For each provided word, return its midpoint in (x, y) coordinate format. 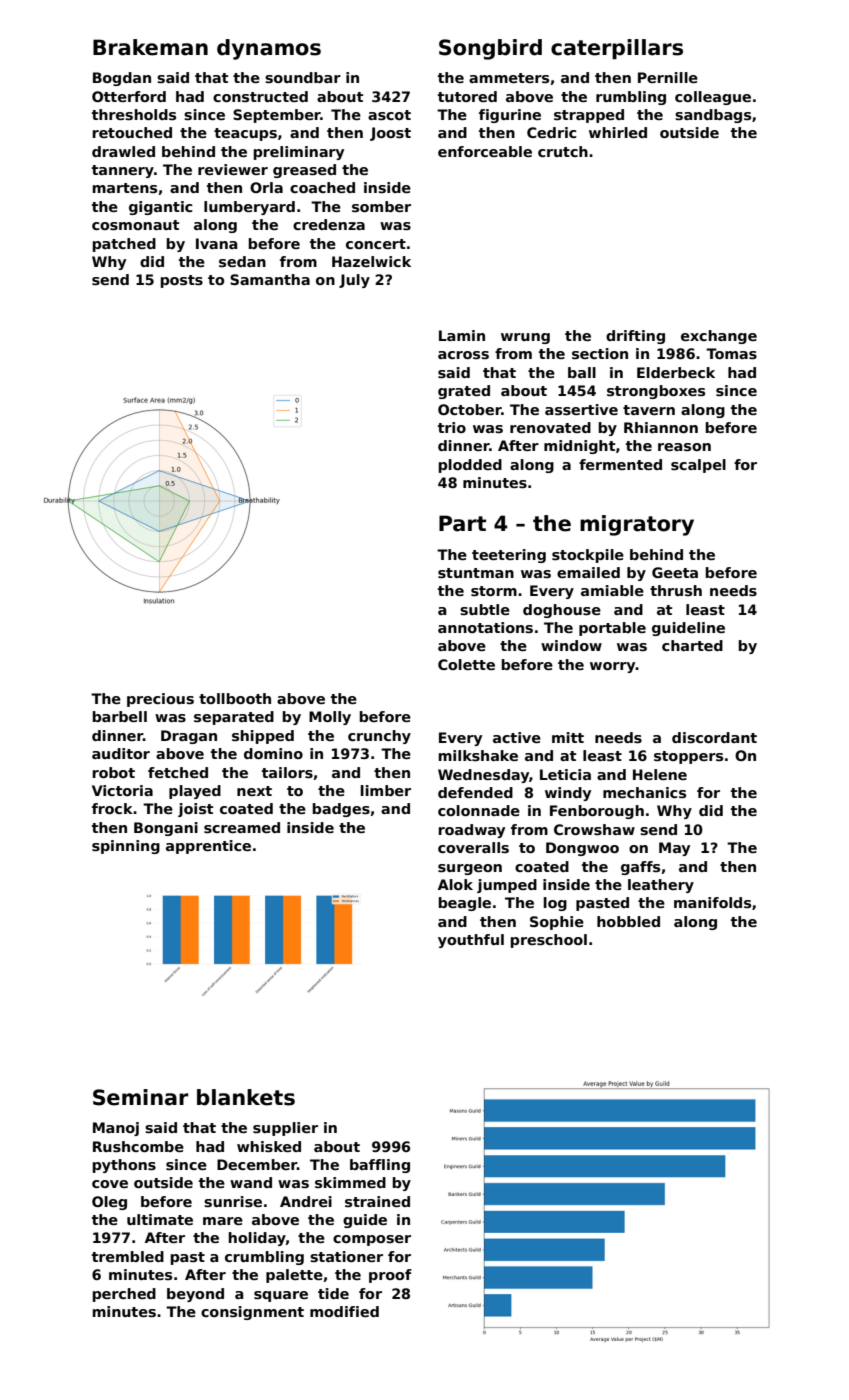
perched (124, 1295)
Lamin (462, 335)
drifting (635, 337)
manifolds (712, 902)
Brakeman (150, 47)
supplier (285, 1129)
